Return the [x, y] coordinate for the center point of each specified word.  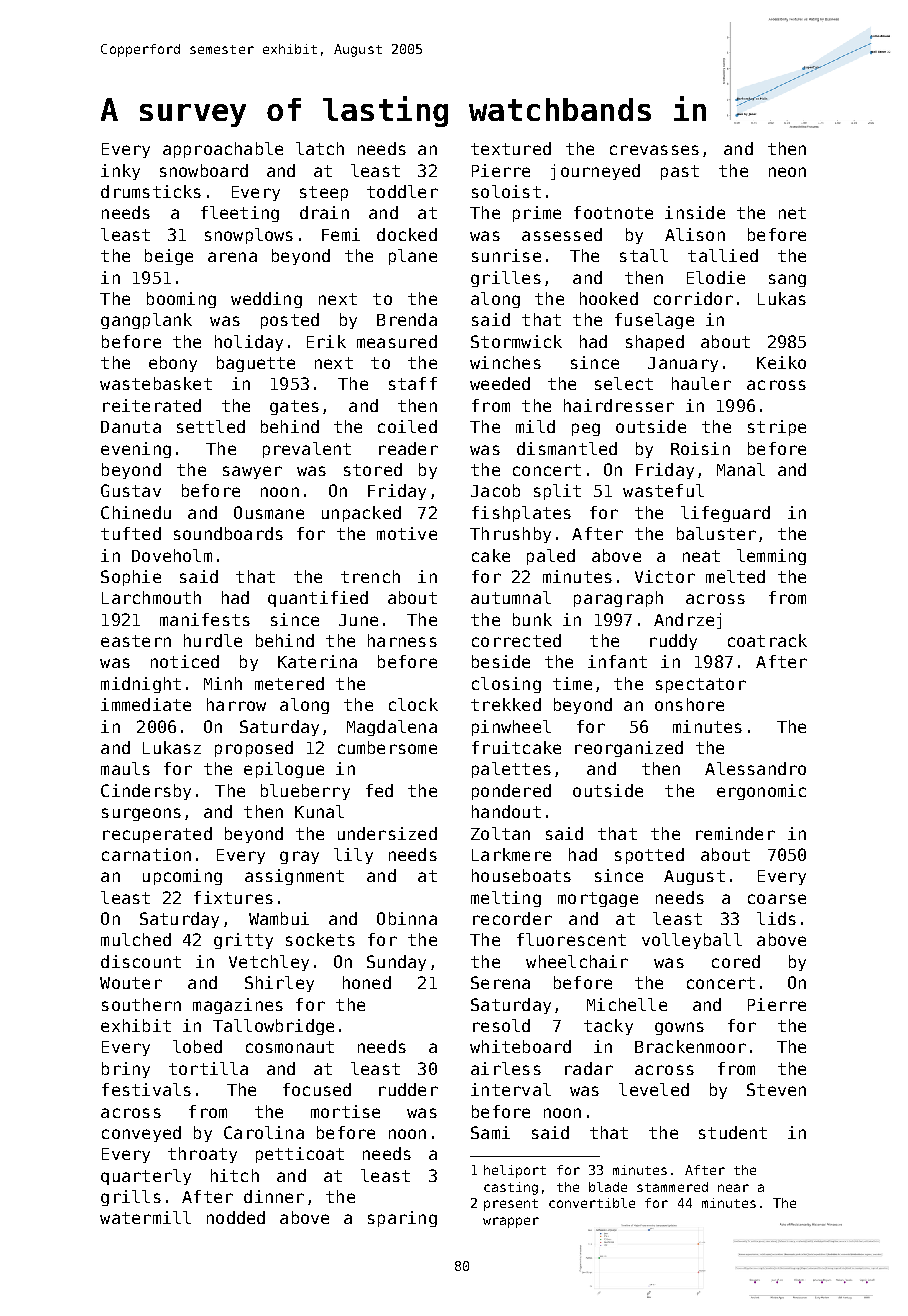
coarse [777, 899]
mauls [125, 768]
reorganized [629, 749]
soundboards [228, 533]
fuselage [654, 321]
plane [413, 257]
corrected [516, 640]
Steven [776, 1089]
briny [126, 1070]
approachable [223, 150]
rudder [408, 1089]
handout [506, 811]
